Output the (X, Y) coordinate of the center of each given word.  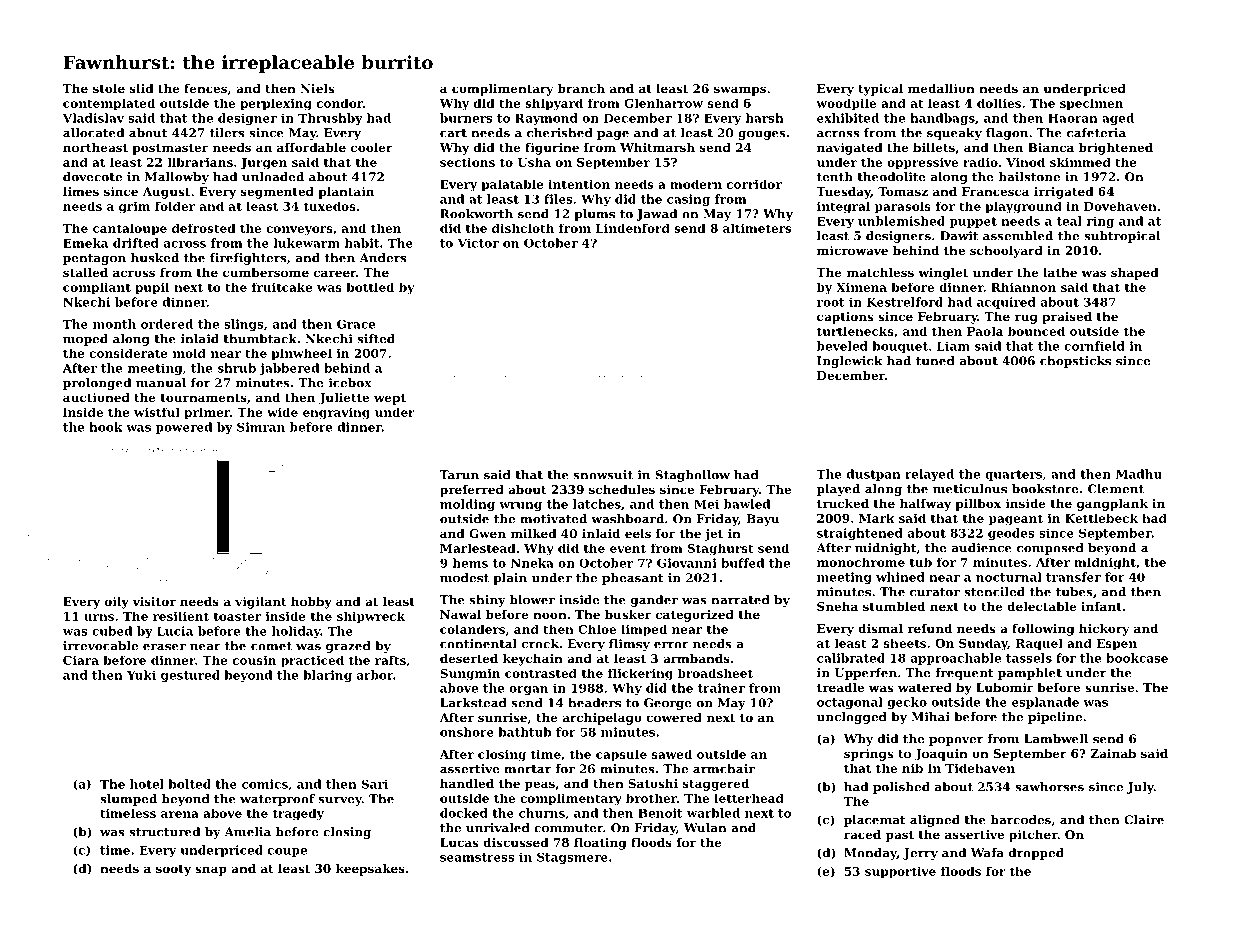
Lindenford (633, 228)
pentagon (94, 259)
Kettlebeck (1101, 518)
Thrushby (330, 119)
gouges (762, 135)
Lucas (459, 842)
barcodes (1021, 820)
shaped (1135, 274)
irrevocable (100, 646)
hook (106, 427)
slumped (128, 800)
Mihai (930, 717)
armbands (696, 658)
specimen (1091, 104)
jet (713, 535)
